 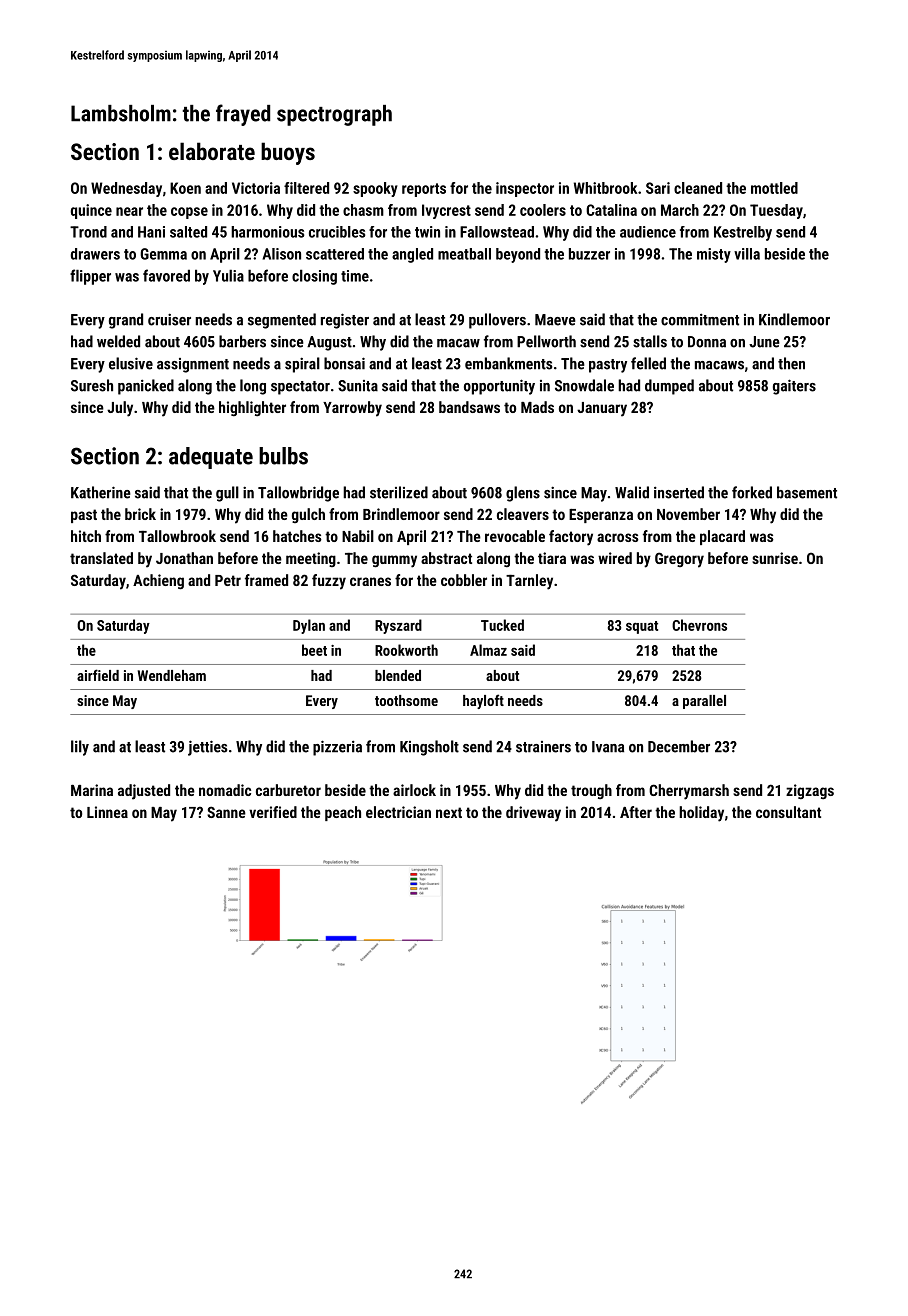 I want to click on Almaz, so click(x=488, y=650).
